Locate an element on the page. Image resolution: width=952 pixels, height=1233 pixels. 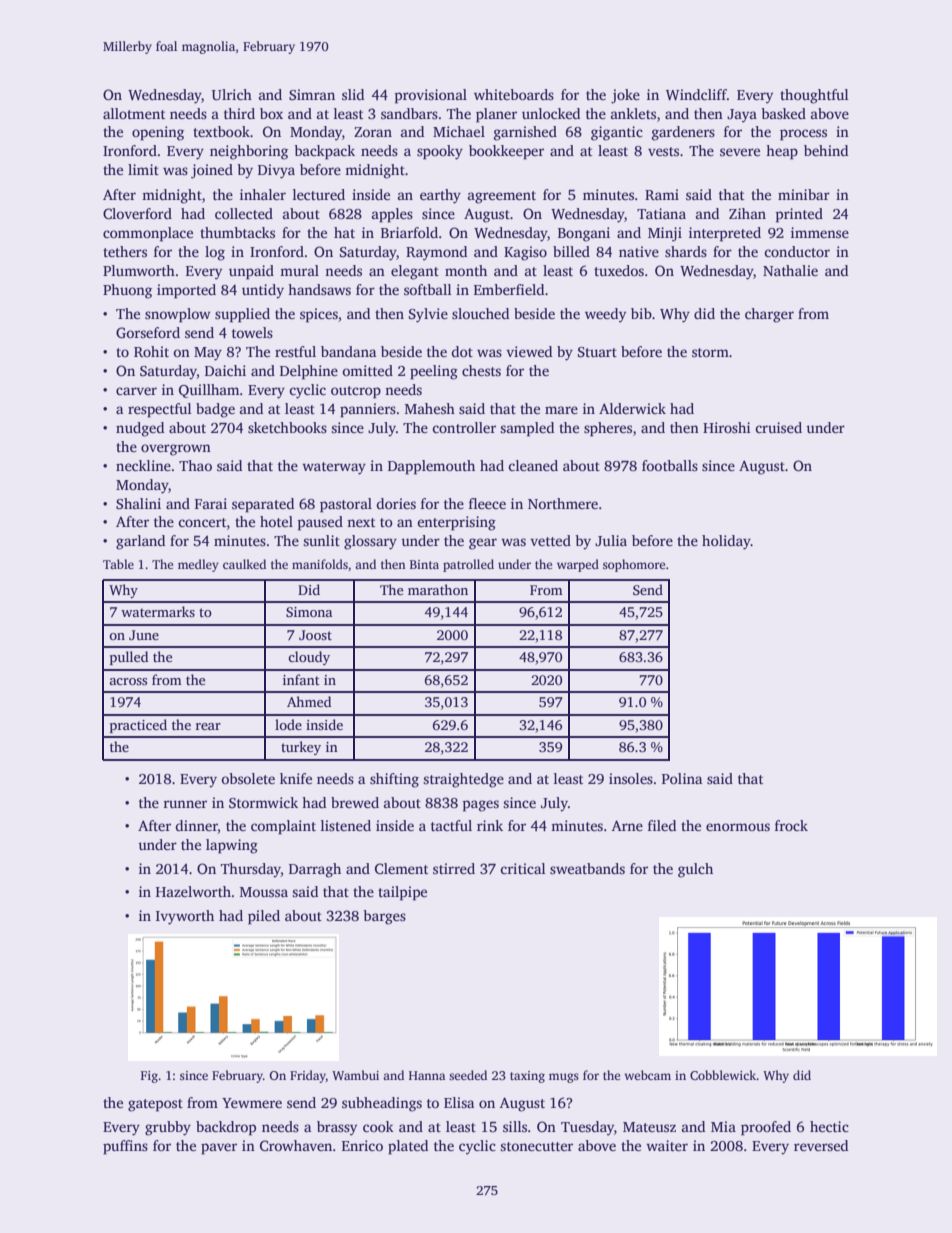
cruised is located at coordinates (778, 427).
